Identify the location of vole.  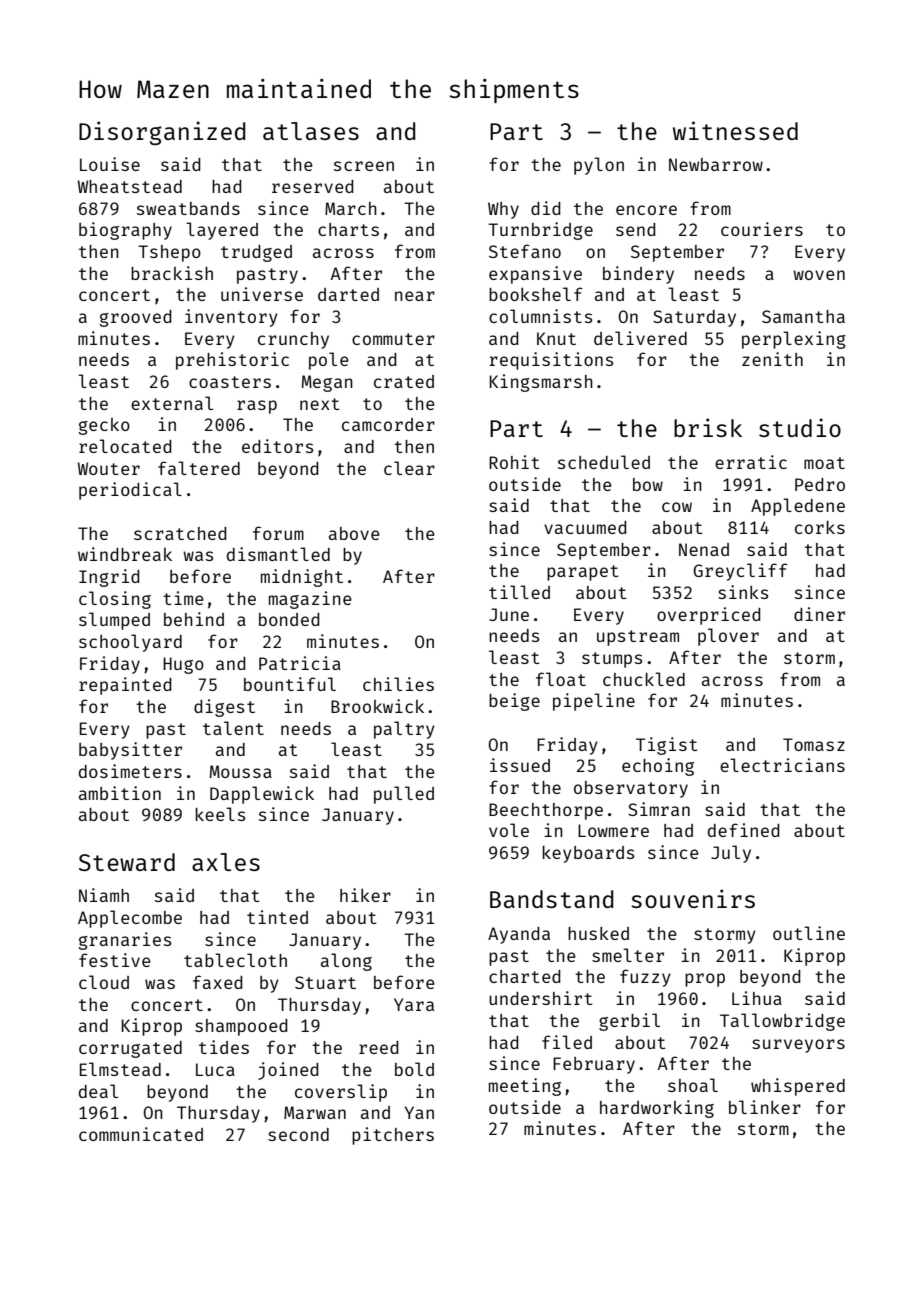
(509, 830).
